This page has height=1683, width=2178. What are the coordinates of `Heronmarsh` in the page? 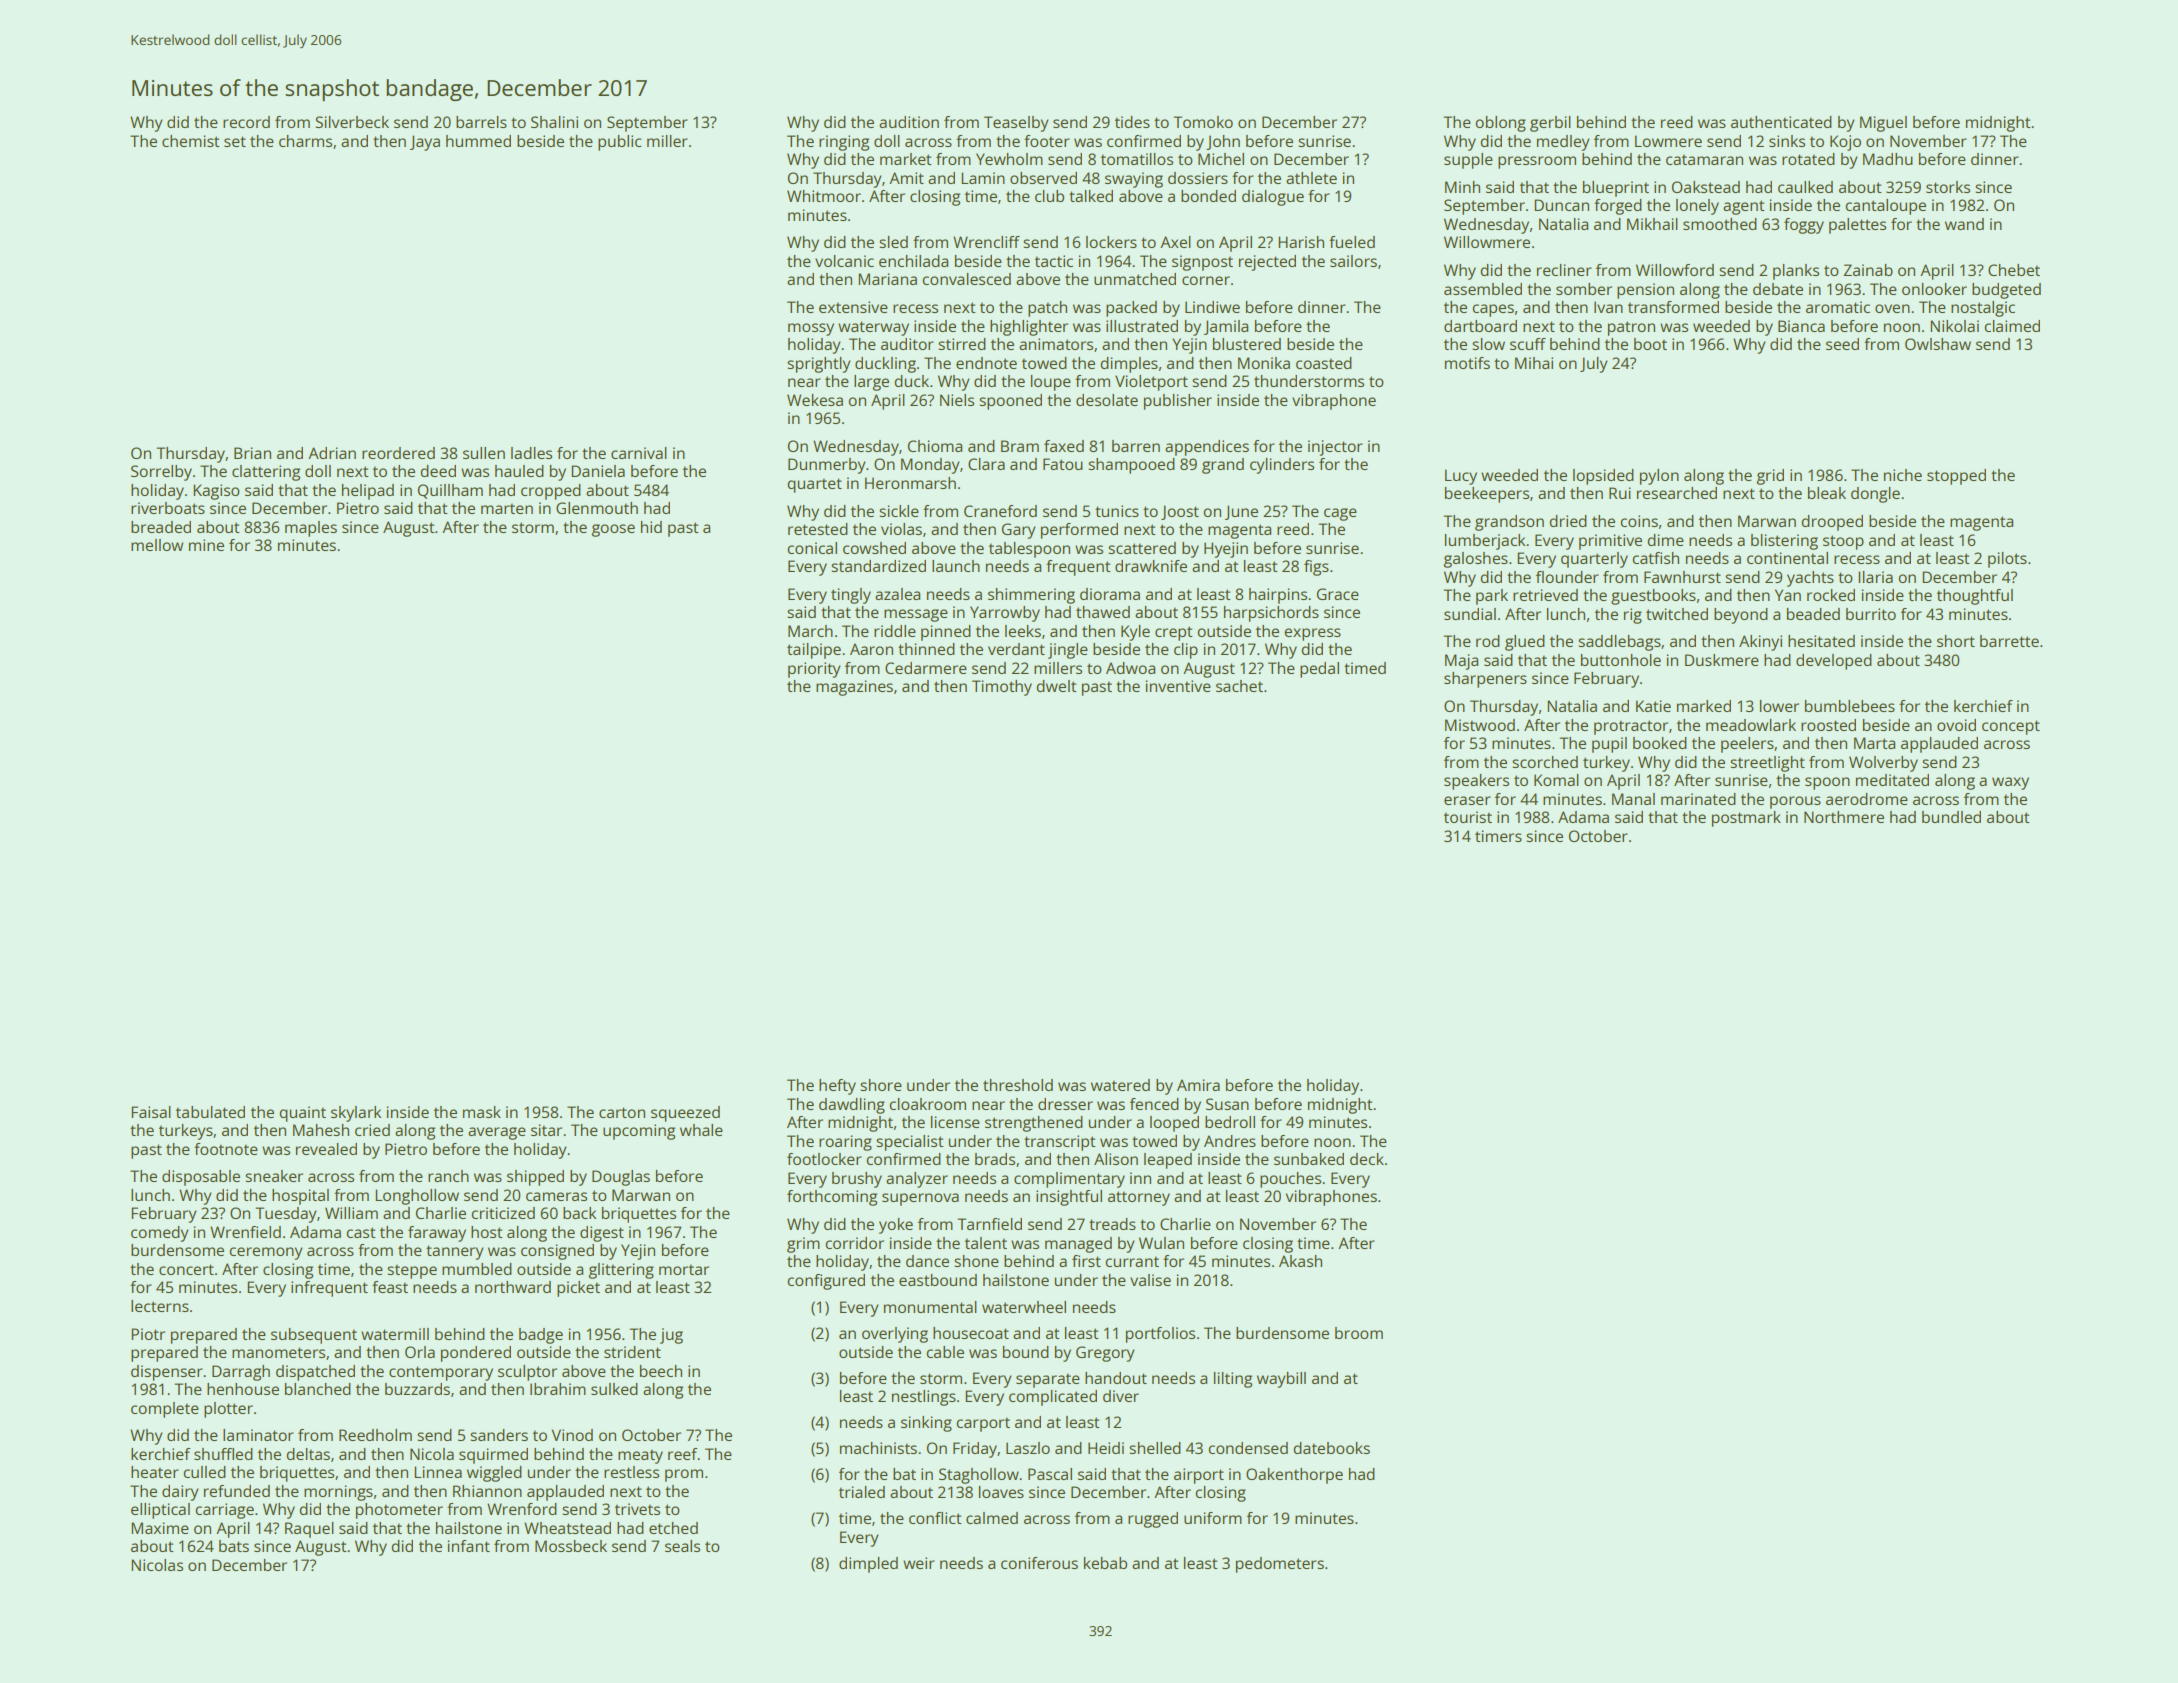 It's located at (910, 483).
